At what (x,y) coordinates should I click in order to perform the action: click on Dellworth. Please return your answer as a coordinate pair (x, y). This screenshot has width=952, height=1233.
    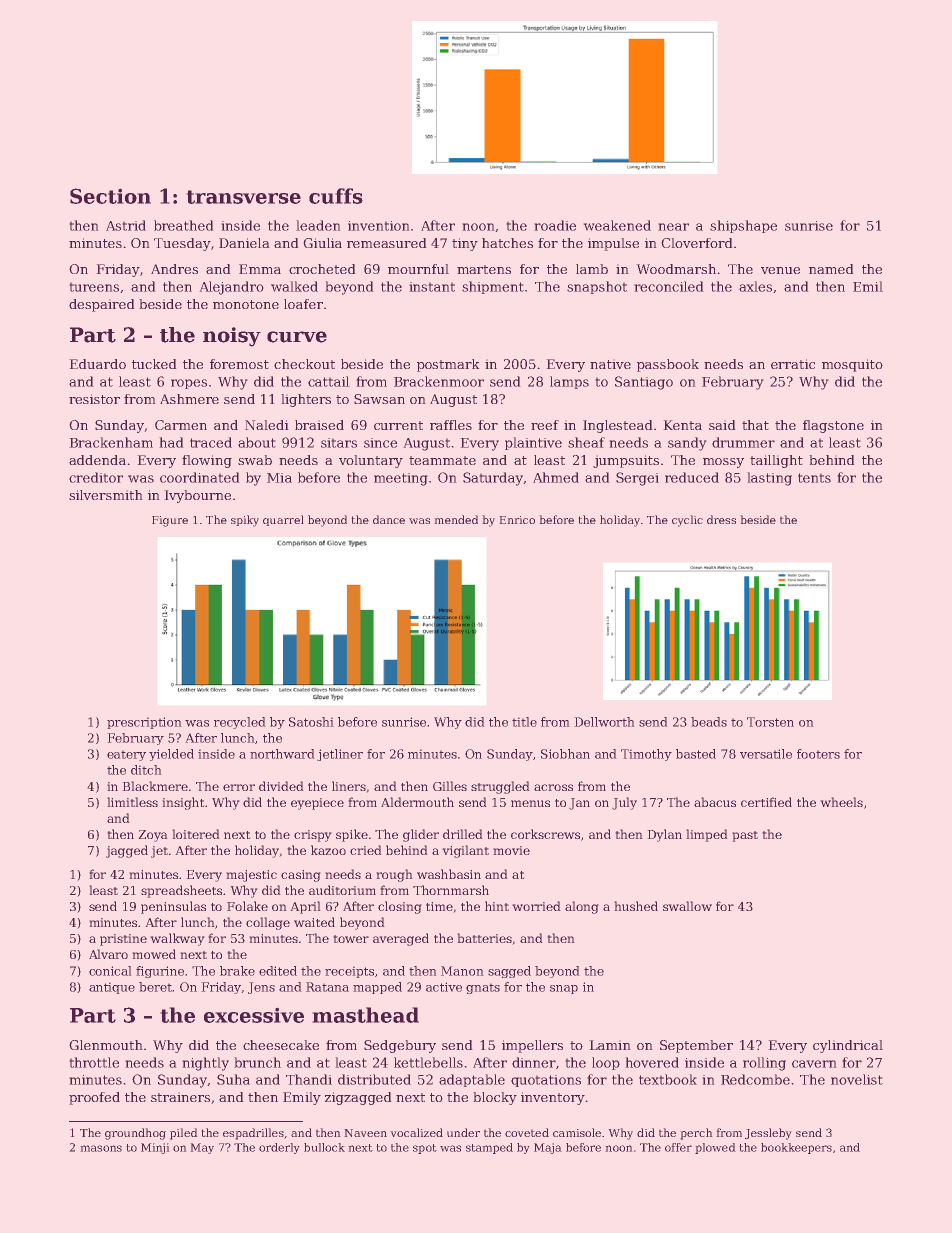
    Looking at the image, I should click on (604, 722).
